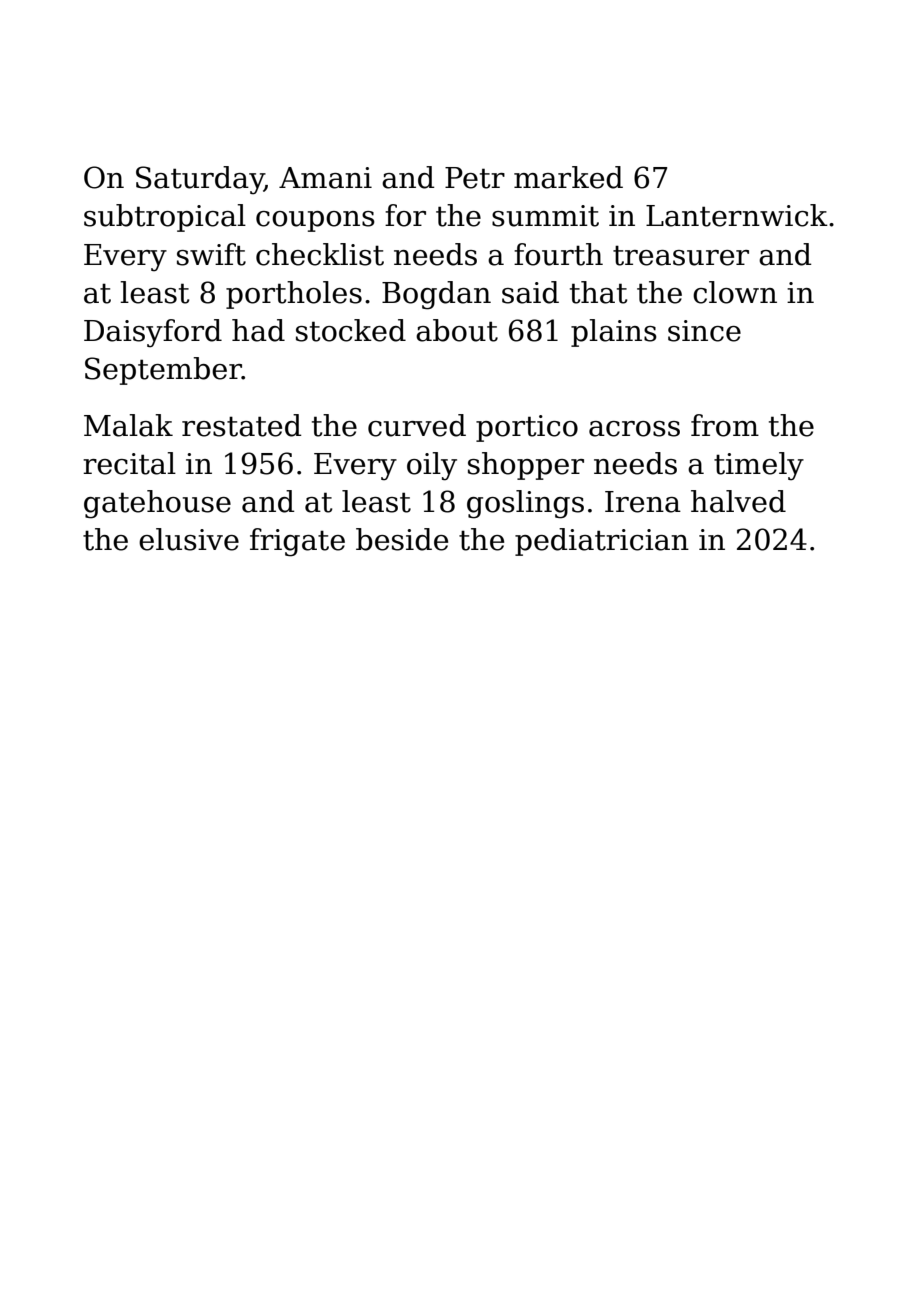 This screenshot has height=1311, width=924. Describe the element at coordinates (558, 254) in the screenshot. I see `fourth` at that location.
